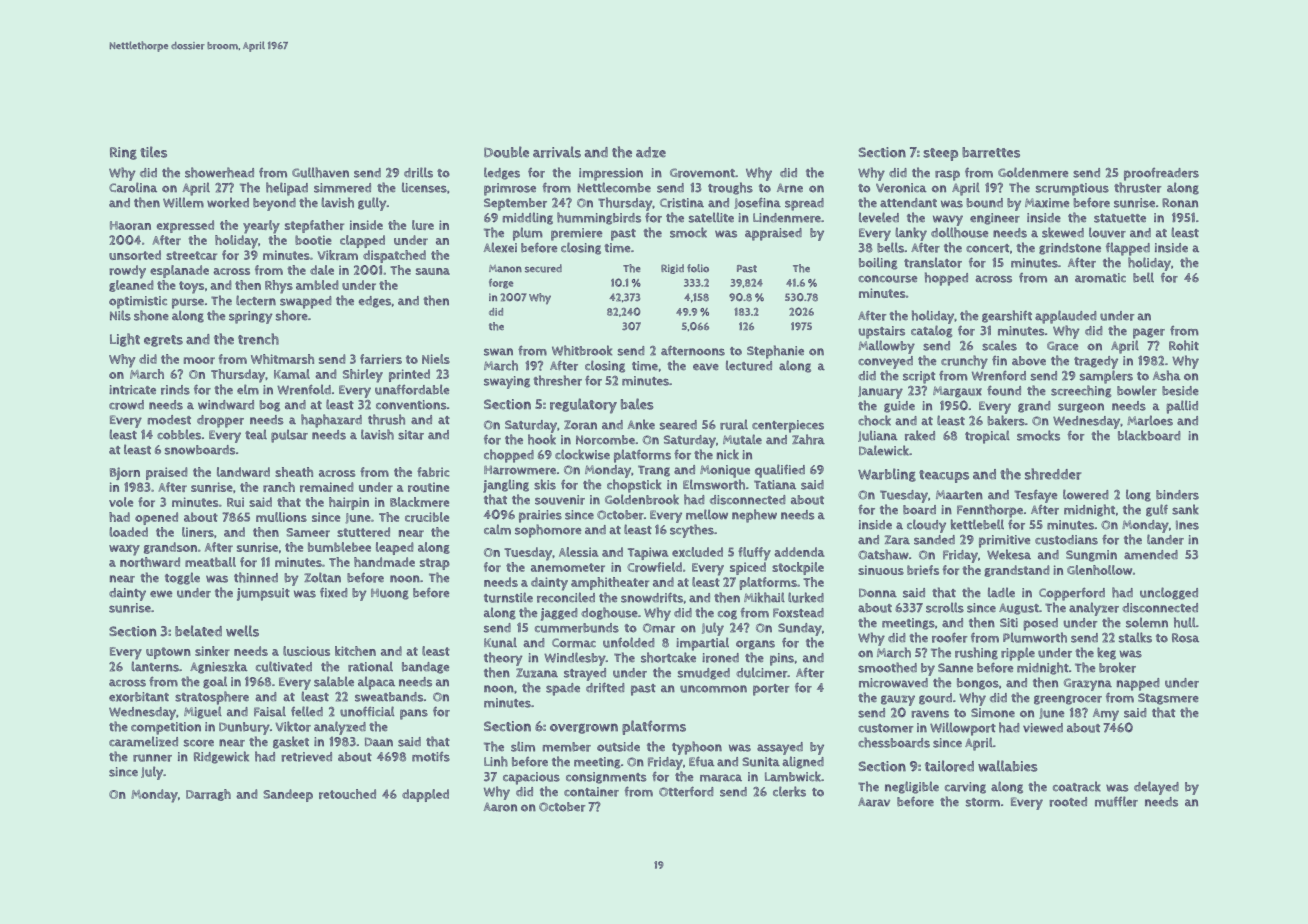 Image resolution: width=1308 pixels, height=924 pixels. I want to click on hummingbirds, so click(599, 218).
